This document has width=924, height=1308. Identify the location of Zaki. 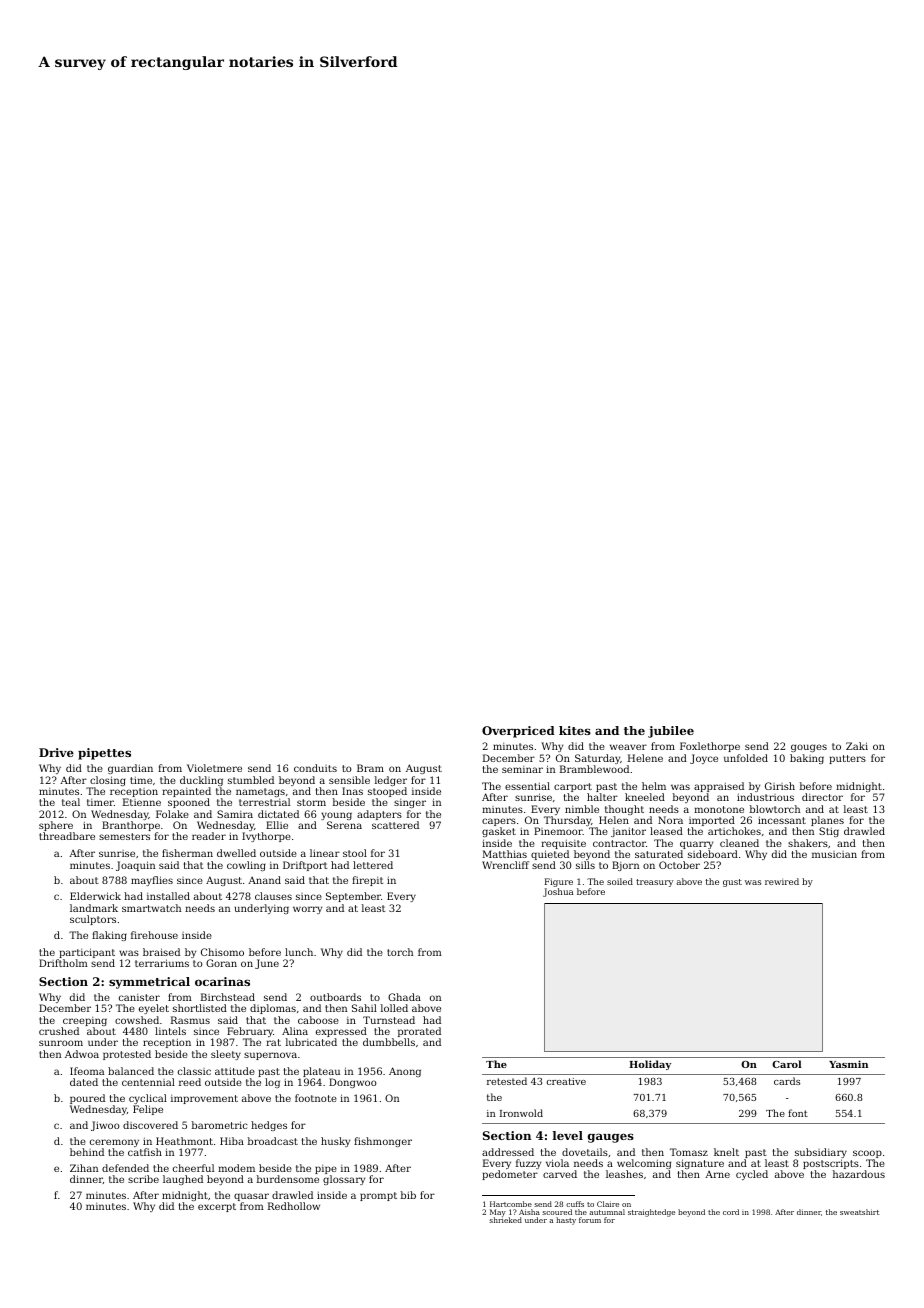
(857, 746).
